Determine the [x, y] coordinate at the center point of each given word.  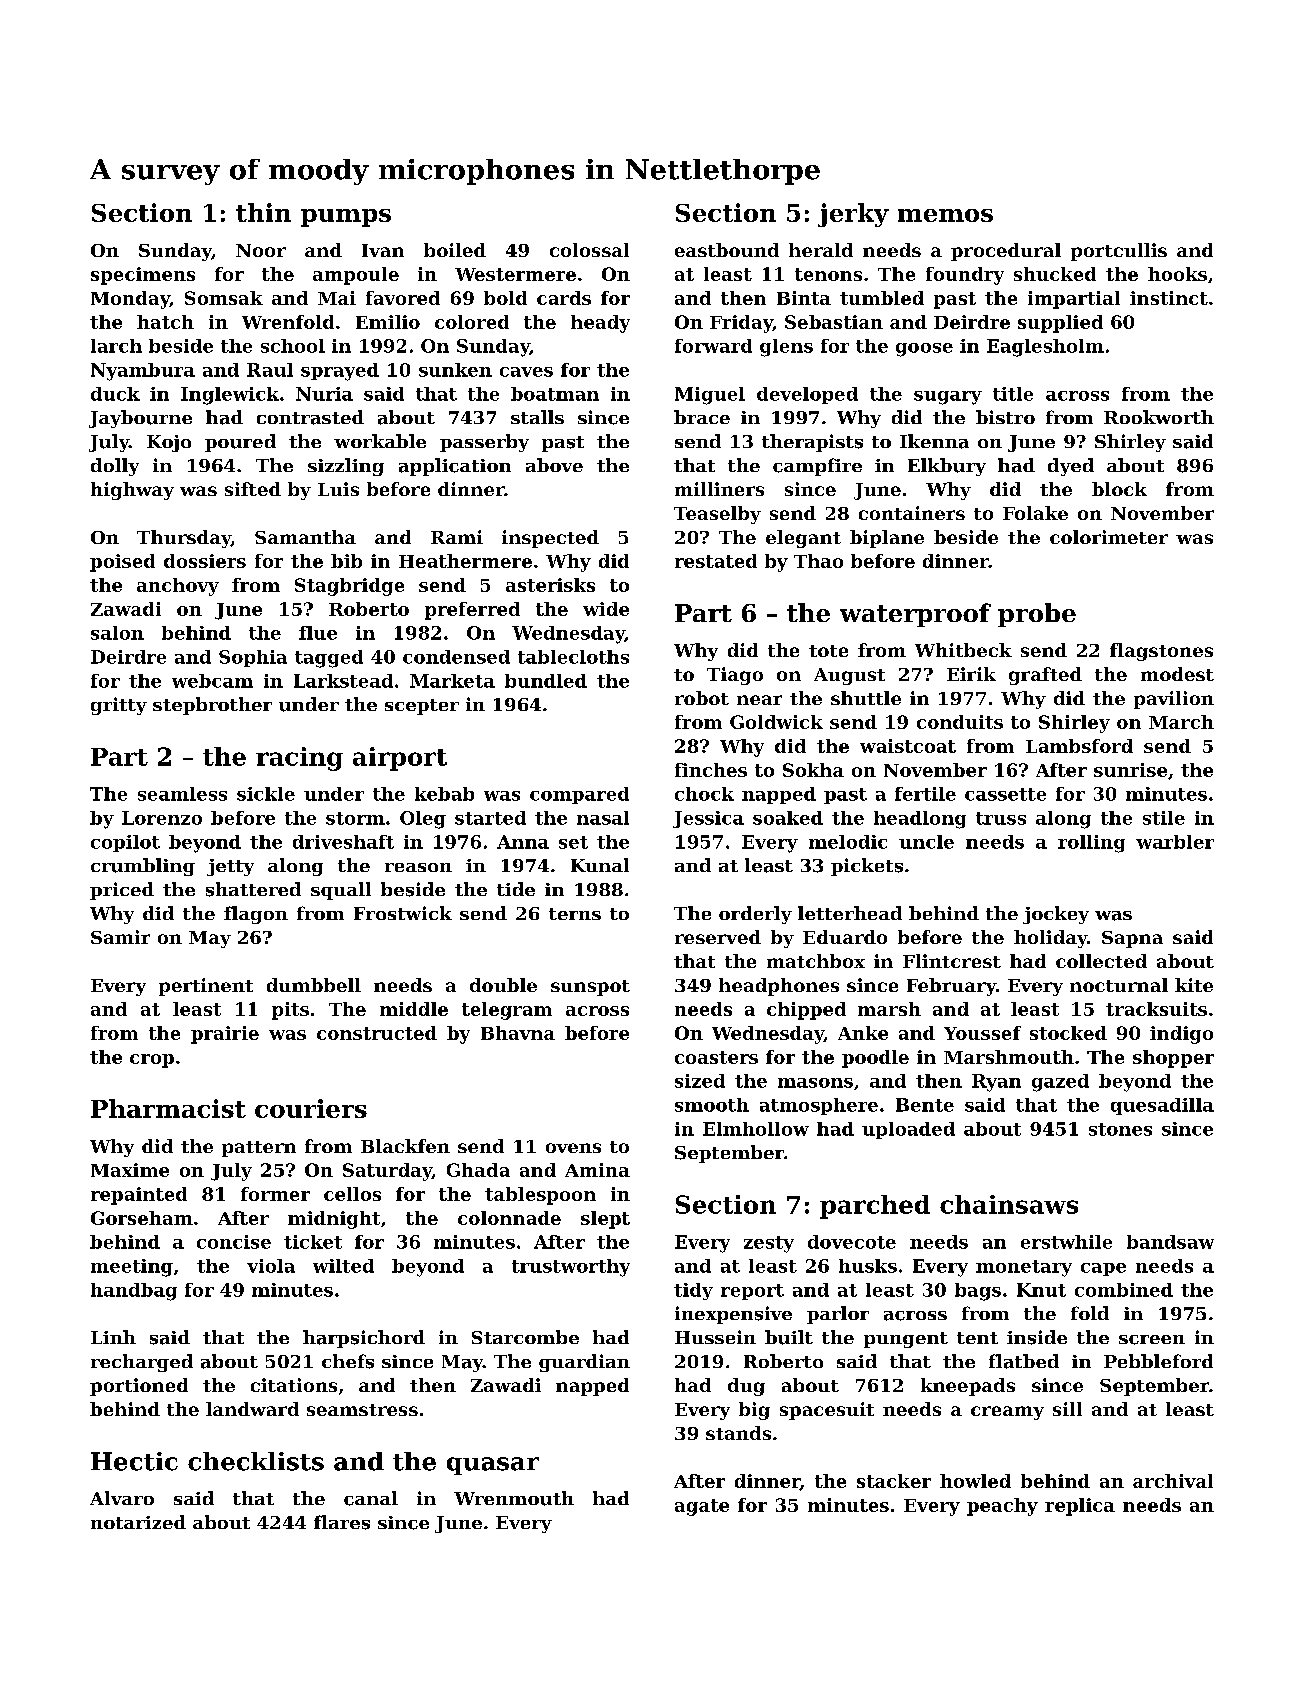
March [1181, 722]
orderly [755, 915]
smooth [712, 1105]
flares [342, 1522]
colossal [589, 250]
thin [263, 212]
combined [1124, 1290]
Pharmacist [168, 1108]
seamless [182, 794]
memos [945, 215]
